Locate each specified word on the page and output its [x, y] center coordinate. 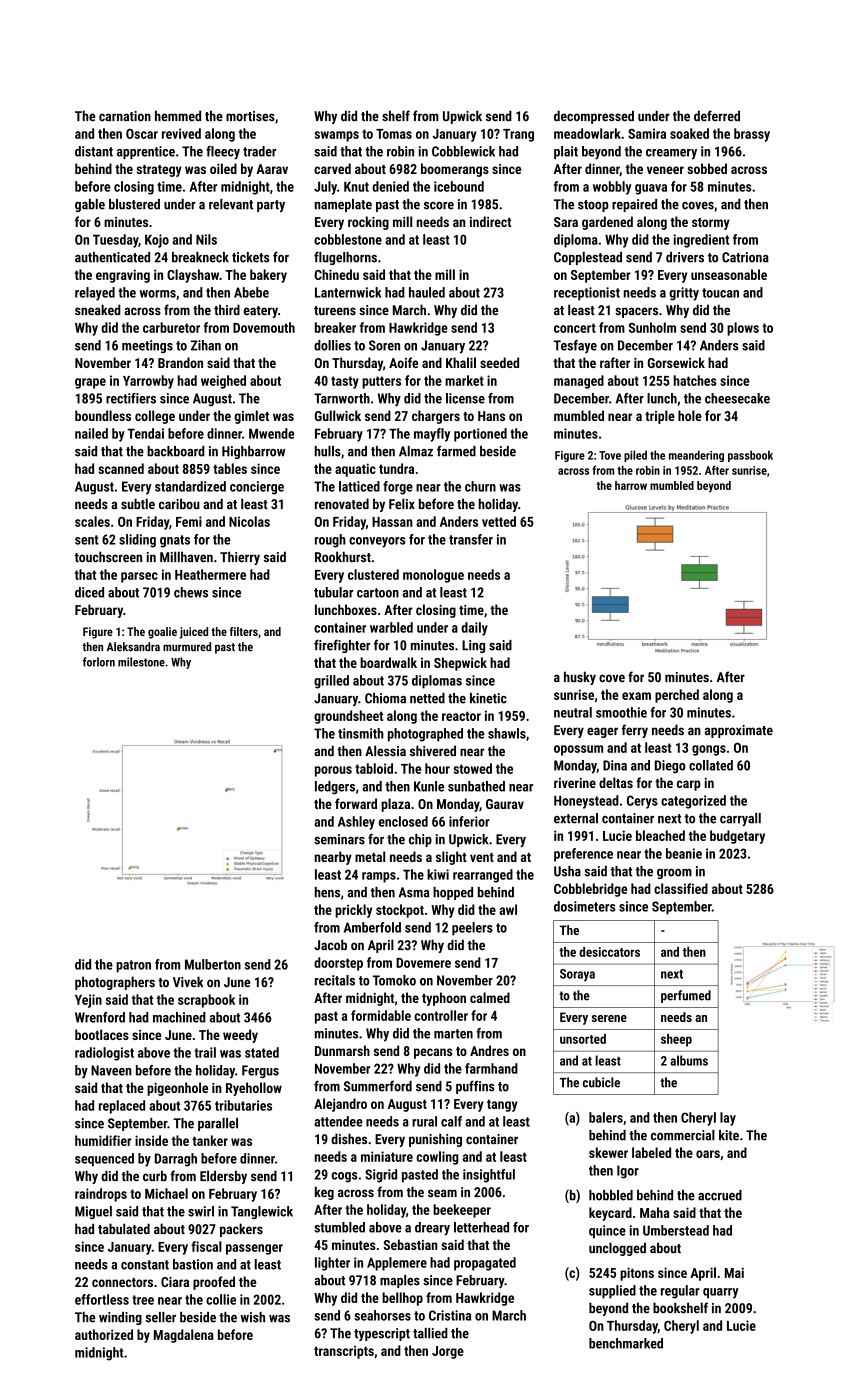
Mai [734, 1272]
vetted [499, 521]
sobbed [707, 168]
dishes [349, 1138]
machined [179, 1017]
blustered [134, 204]
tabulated [124, 1228]
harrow [631, 485]
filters [243, 631]
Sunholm [652, 327]
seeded [499, 362]
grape [90, 383]
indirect [490, 221]
